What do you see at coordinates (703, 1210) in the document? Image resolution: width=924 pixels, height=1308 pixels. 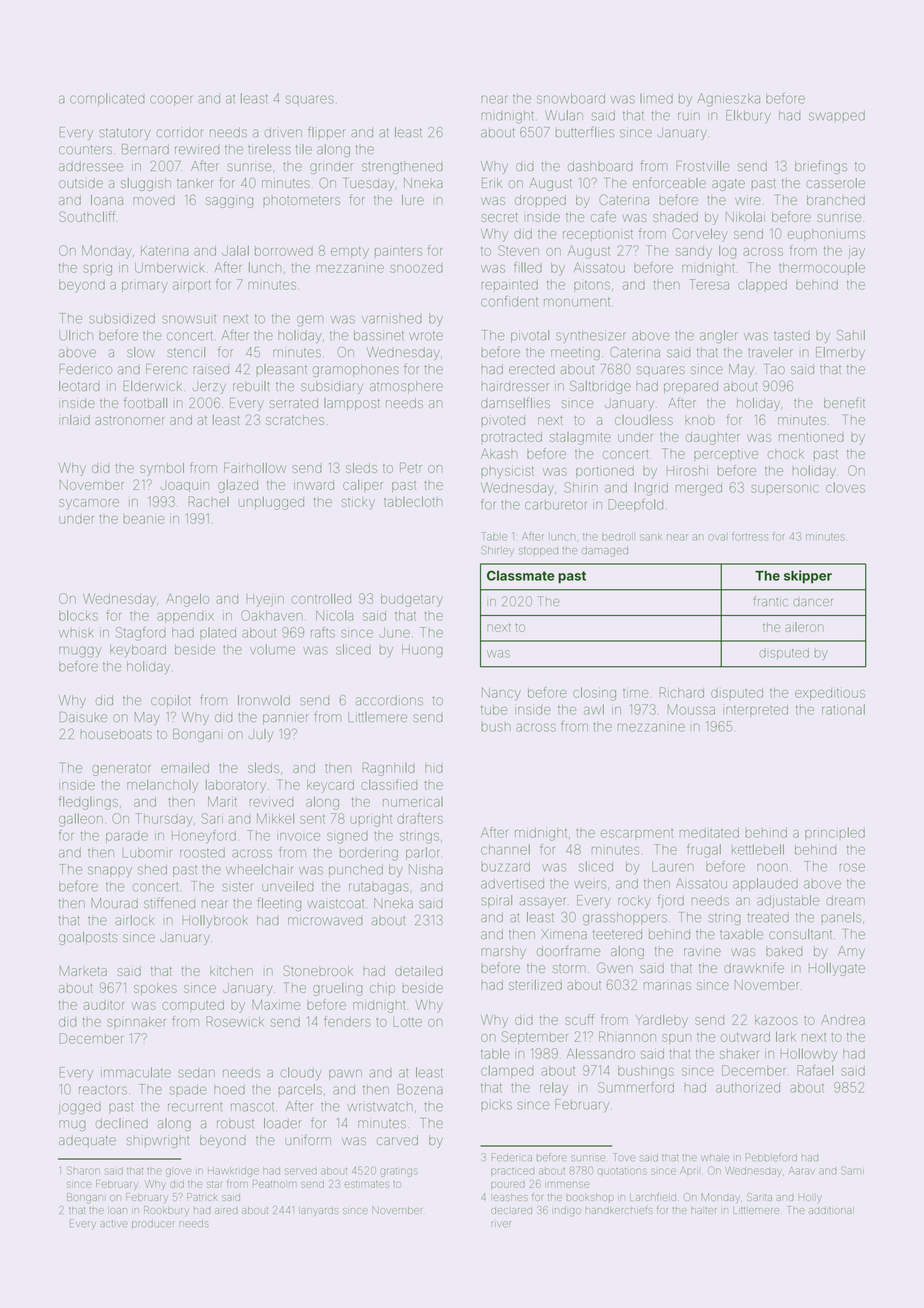 I see `halter` at bounding box center [703, 1210].
